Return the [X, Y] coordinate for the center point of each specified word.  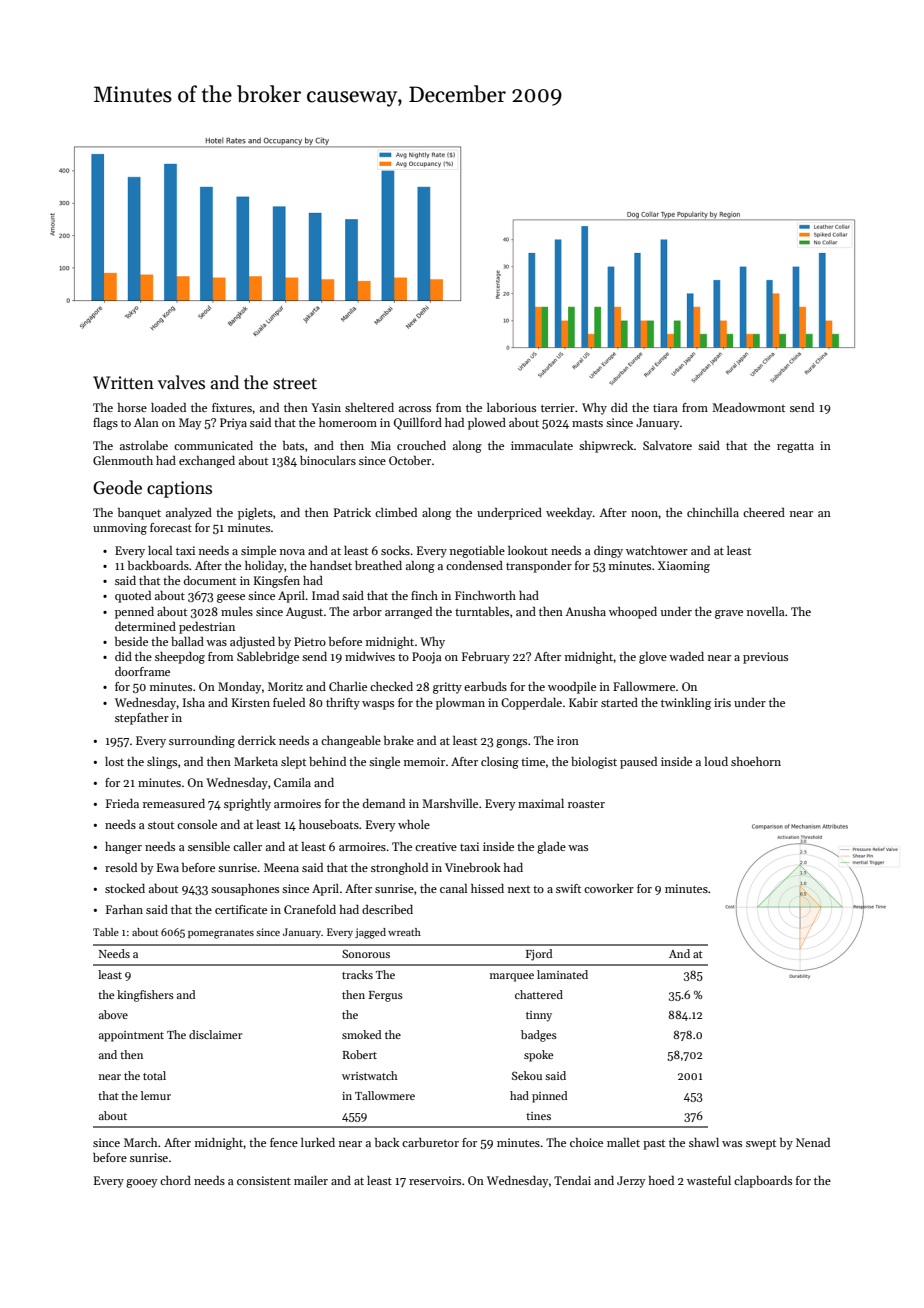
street [295, 384]
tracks [357, 974]
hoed [661, 1180]
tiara [665, 407]
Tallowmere [385, 1095]
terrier [558, 407]
